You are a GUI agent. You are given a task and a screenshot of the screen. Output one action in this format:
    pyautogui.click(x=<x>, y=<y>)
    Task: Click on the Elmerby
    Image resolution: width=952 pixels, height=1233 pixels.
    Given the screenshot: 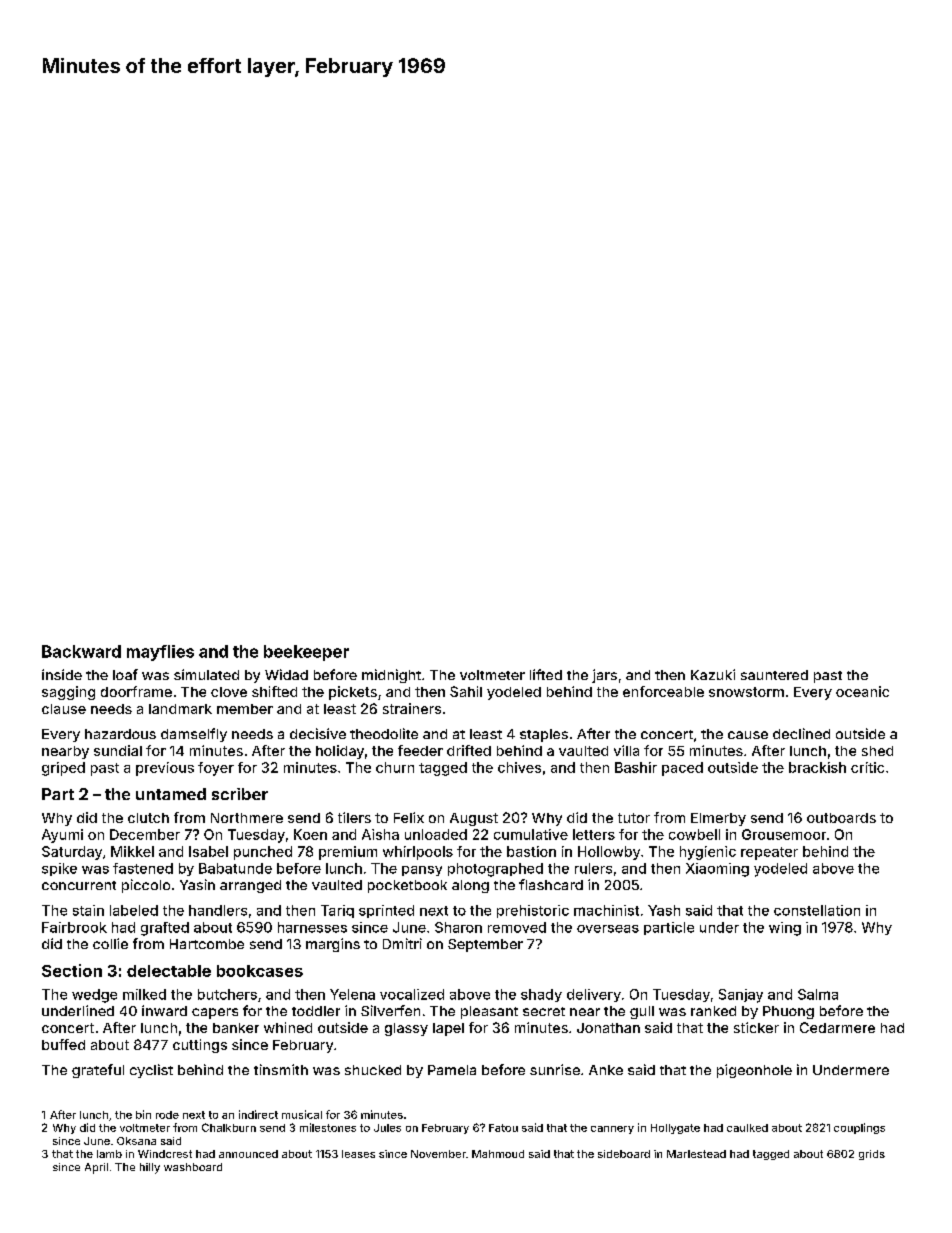 What is the action you would take?
    pyautogui.click(x=718, y=819)
